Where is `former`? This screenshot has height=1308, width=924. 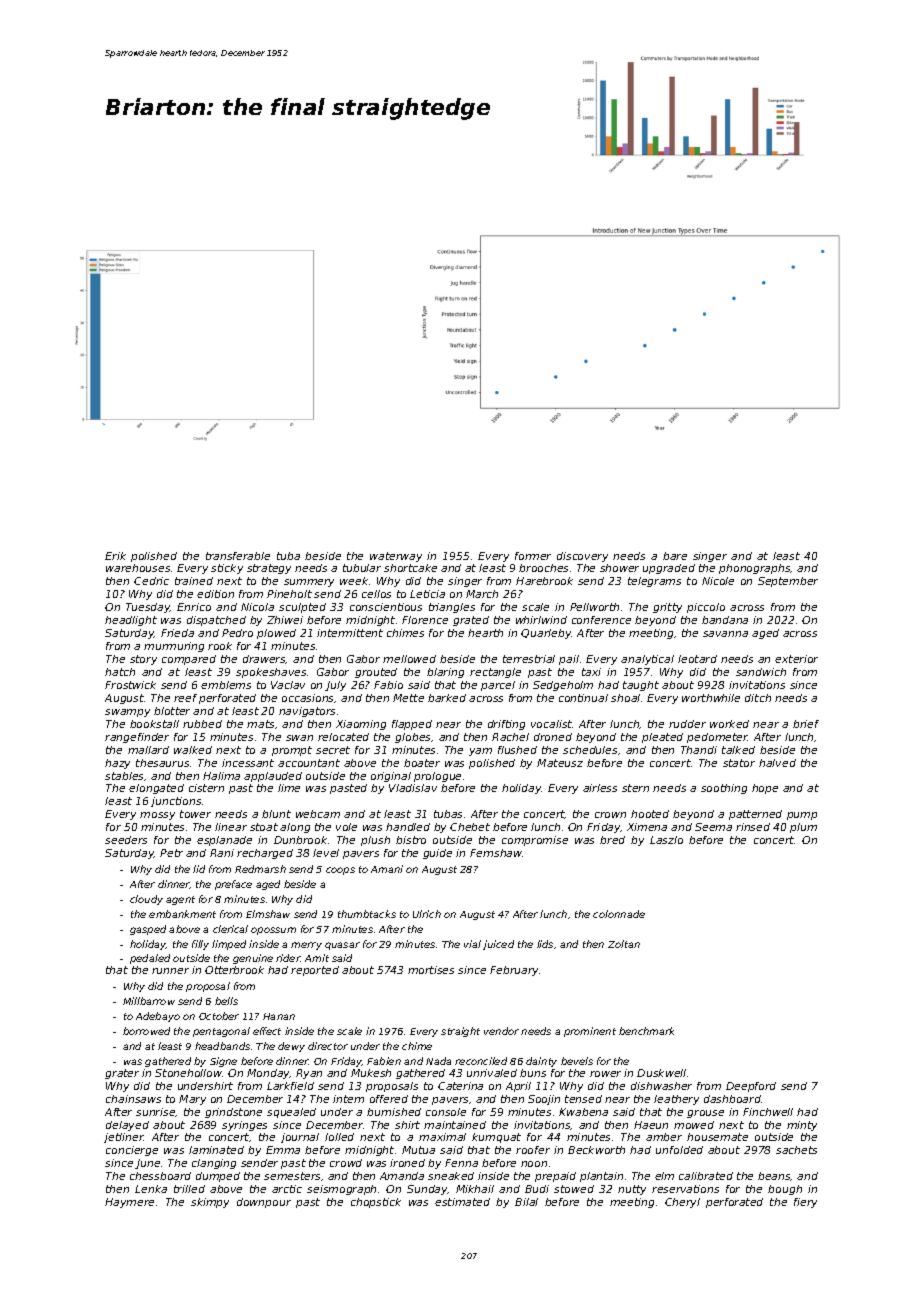
former is located at coordinates (533, 556).
